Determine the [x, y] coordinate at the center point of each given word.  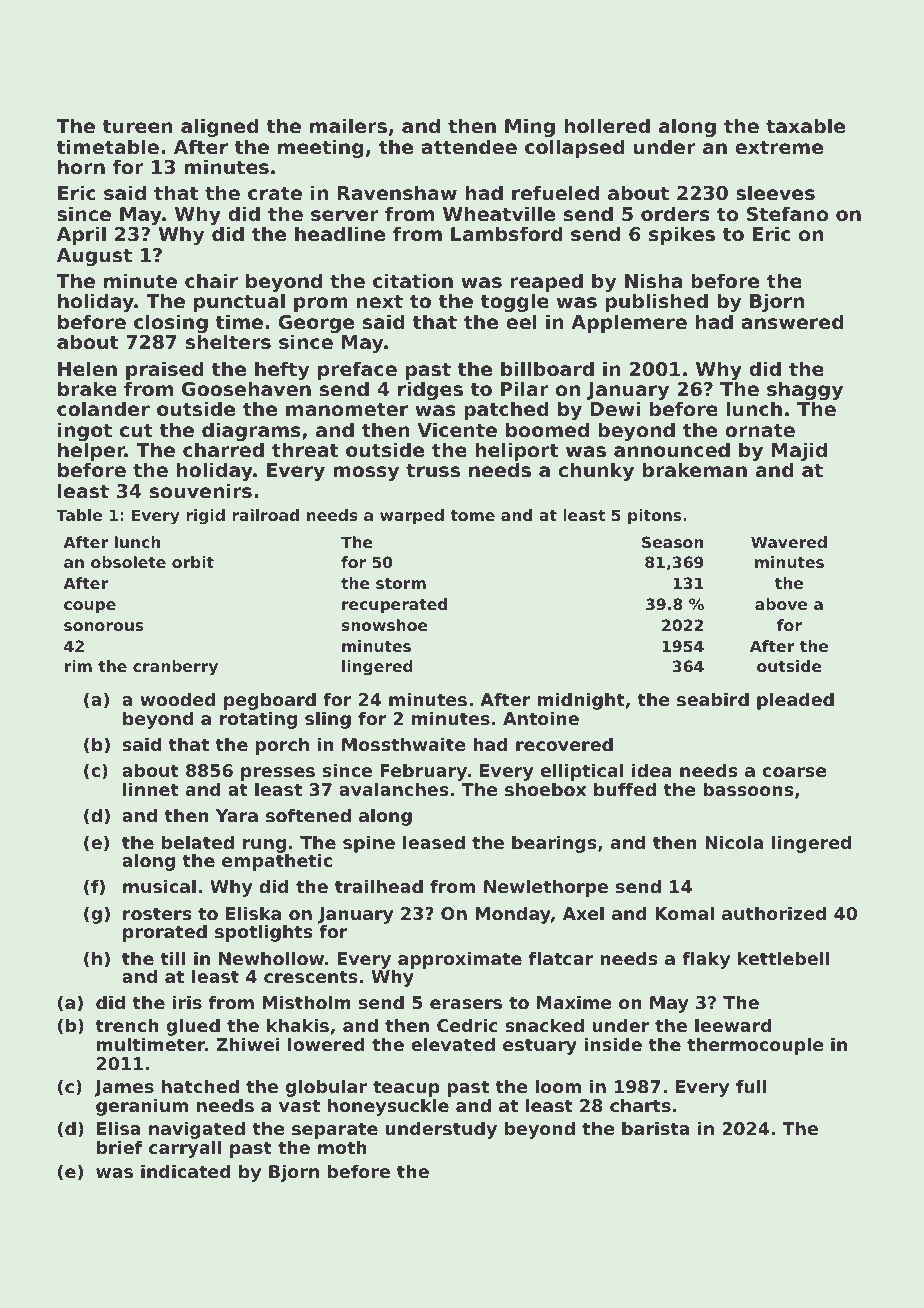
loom [558, 1086]
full [751, 1086]
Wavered [789, 542]
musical [159, 886]
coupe [90, 607]
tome [472, 515]
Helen [87, 369]
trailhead [379, 886]
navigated [197, 1131]
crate [275, 193]
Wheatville [499, 214]
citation [413, 280]
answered [792, 322]
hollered [607, 126]
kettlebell [784, 958]
